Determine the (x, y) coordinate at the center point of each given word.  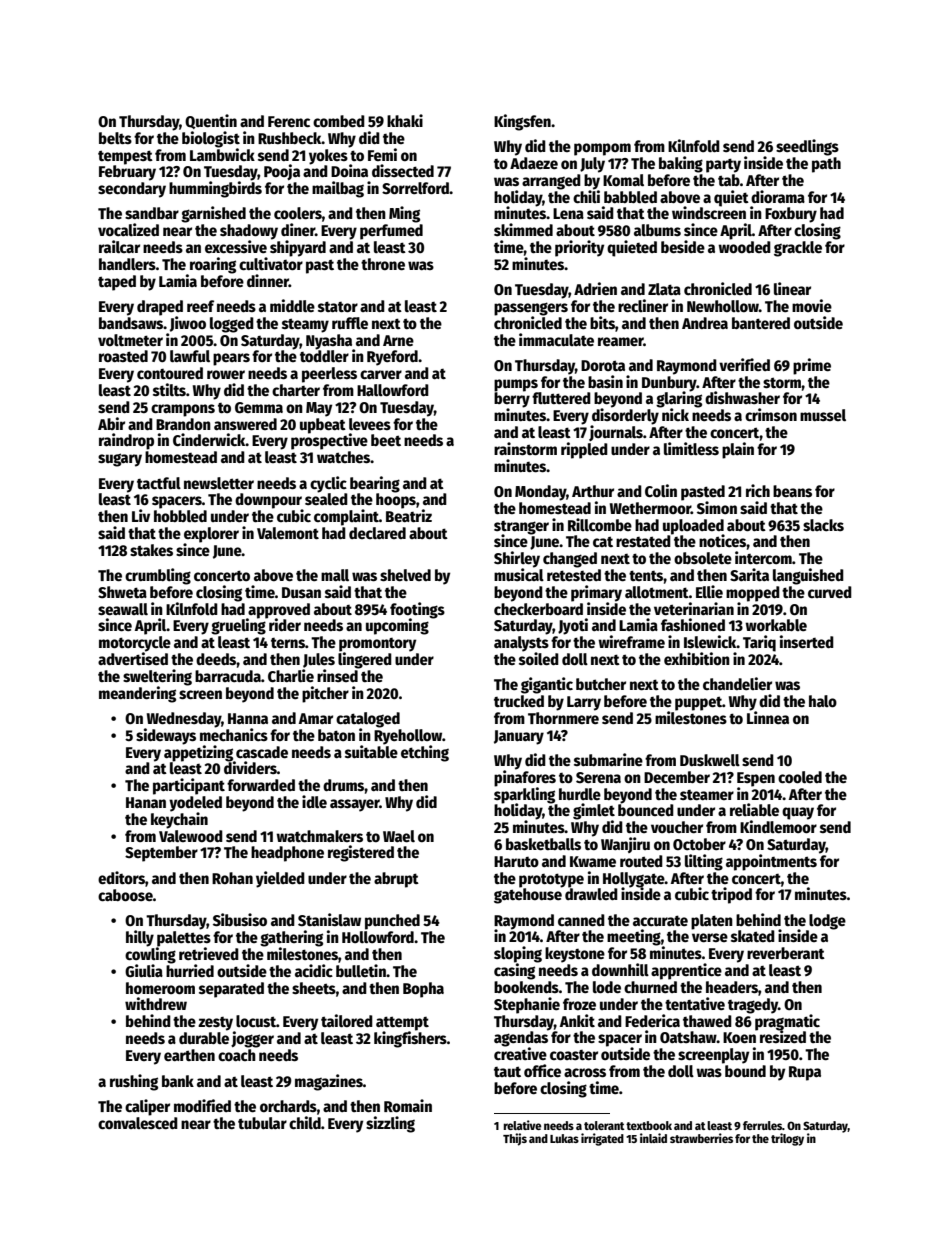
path (826, 165)
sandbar (152, 213)
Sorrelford (415, 188)
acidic (314, 971)
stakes (151, 550)
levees (370, 424)
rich (758, 490)
